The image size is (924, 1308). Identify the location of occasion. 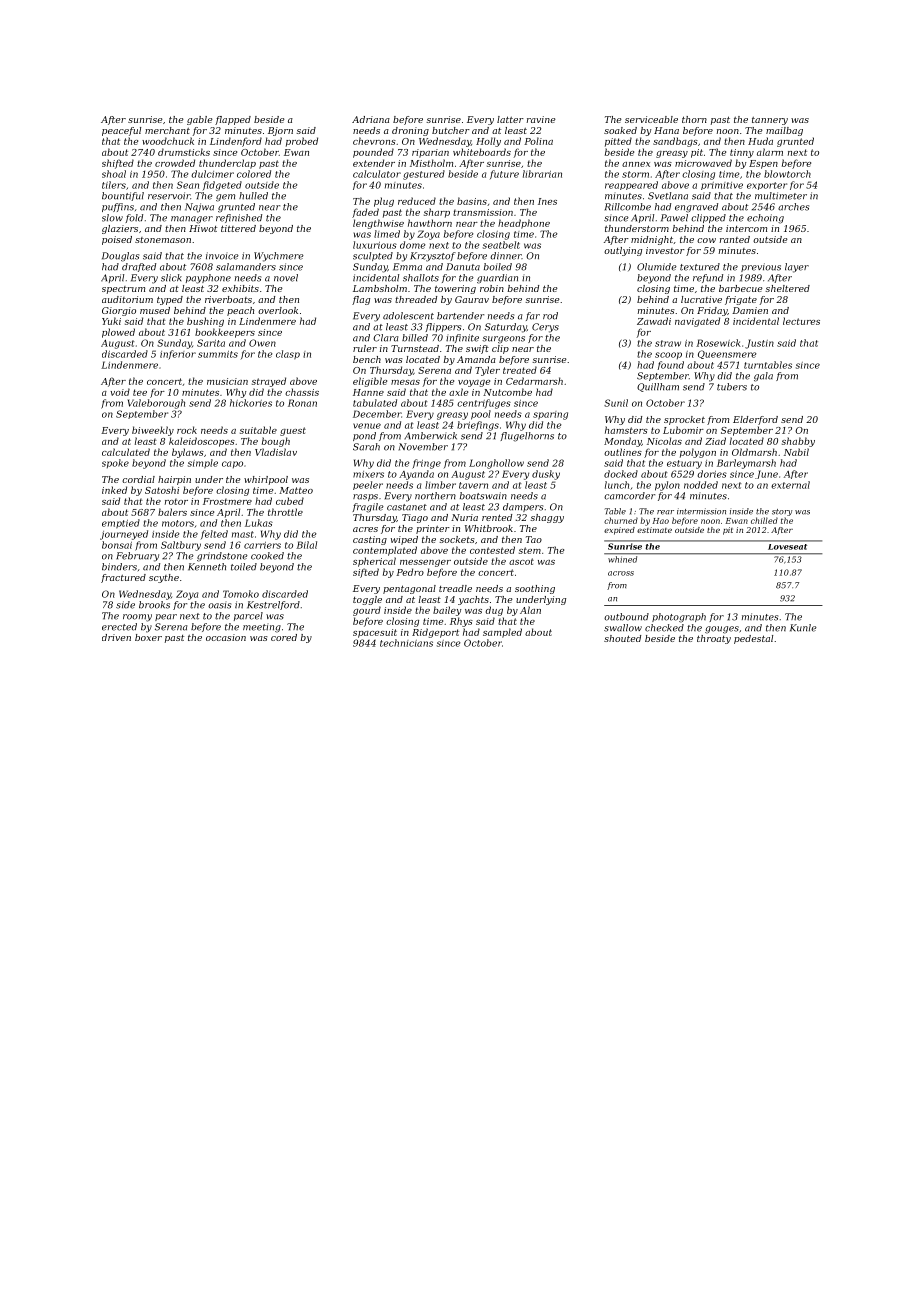
(226, 637).
